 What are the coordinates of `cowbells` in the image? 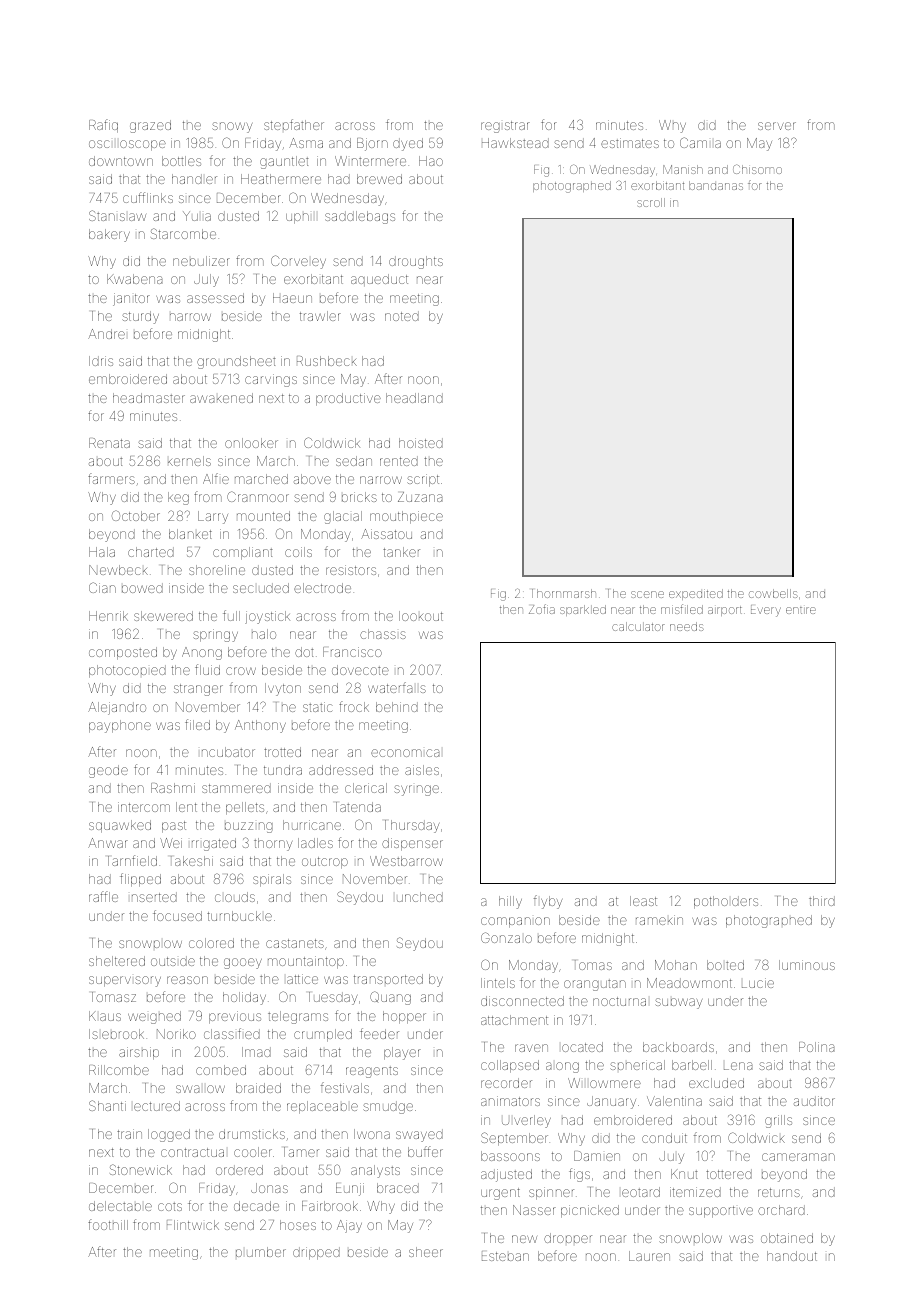 It's located at (773, 593).
